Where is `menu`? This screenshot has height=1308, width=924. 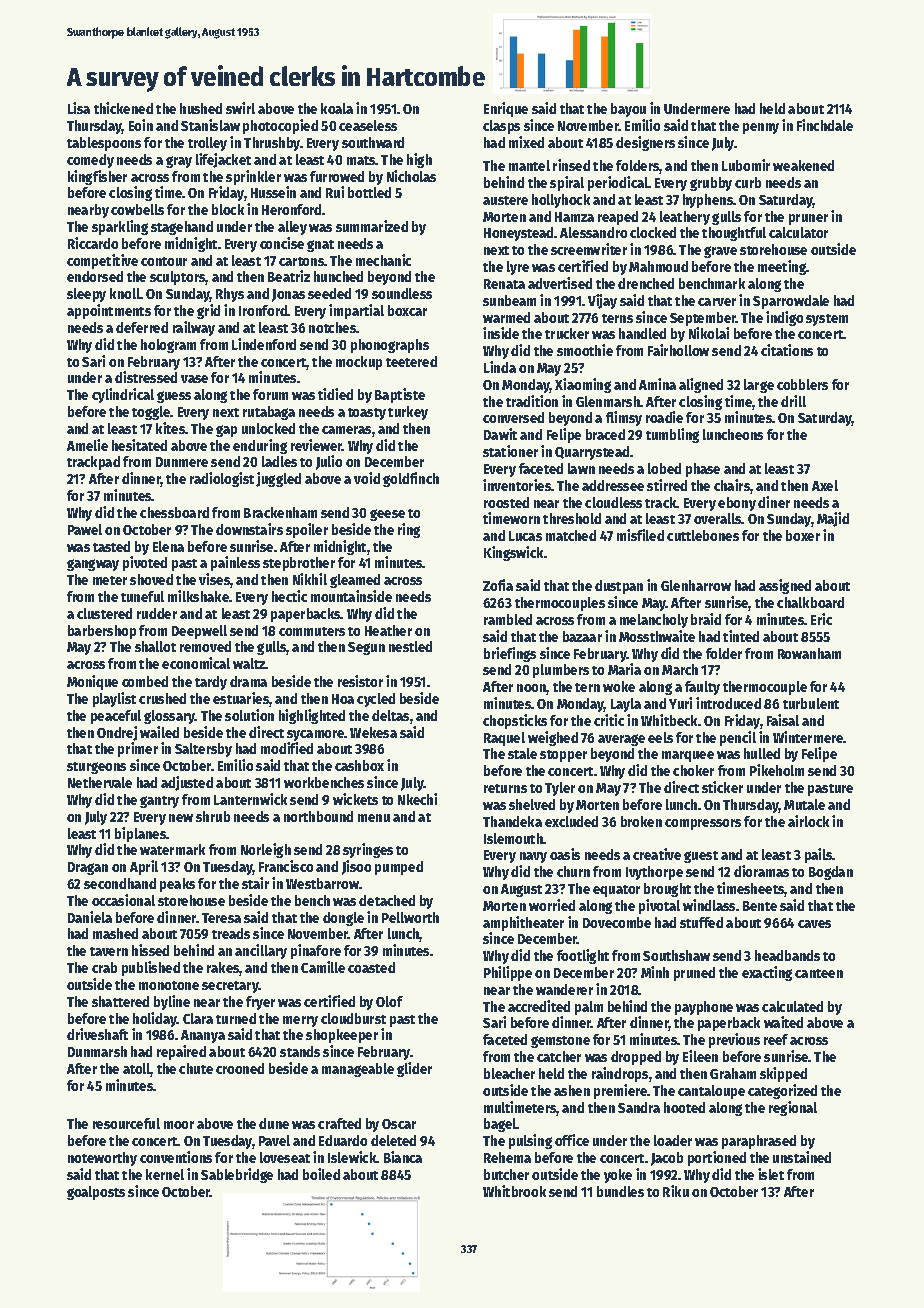
menu is located at coordinates (374, 818).
